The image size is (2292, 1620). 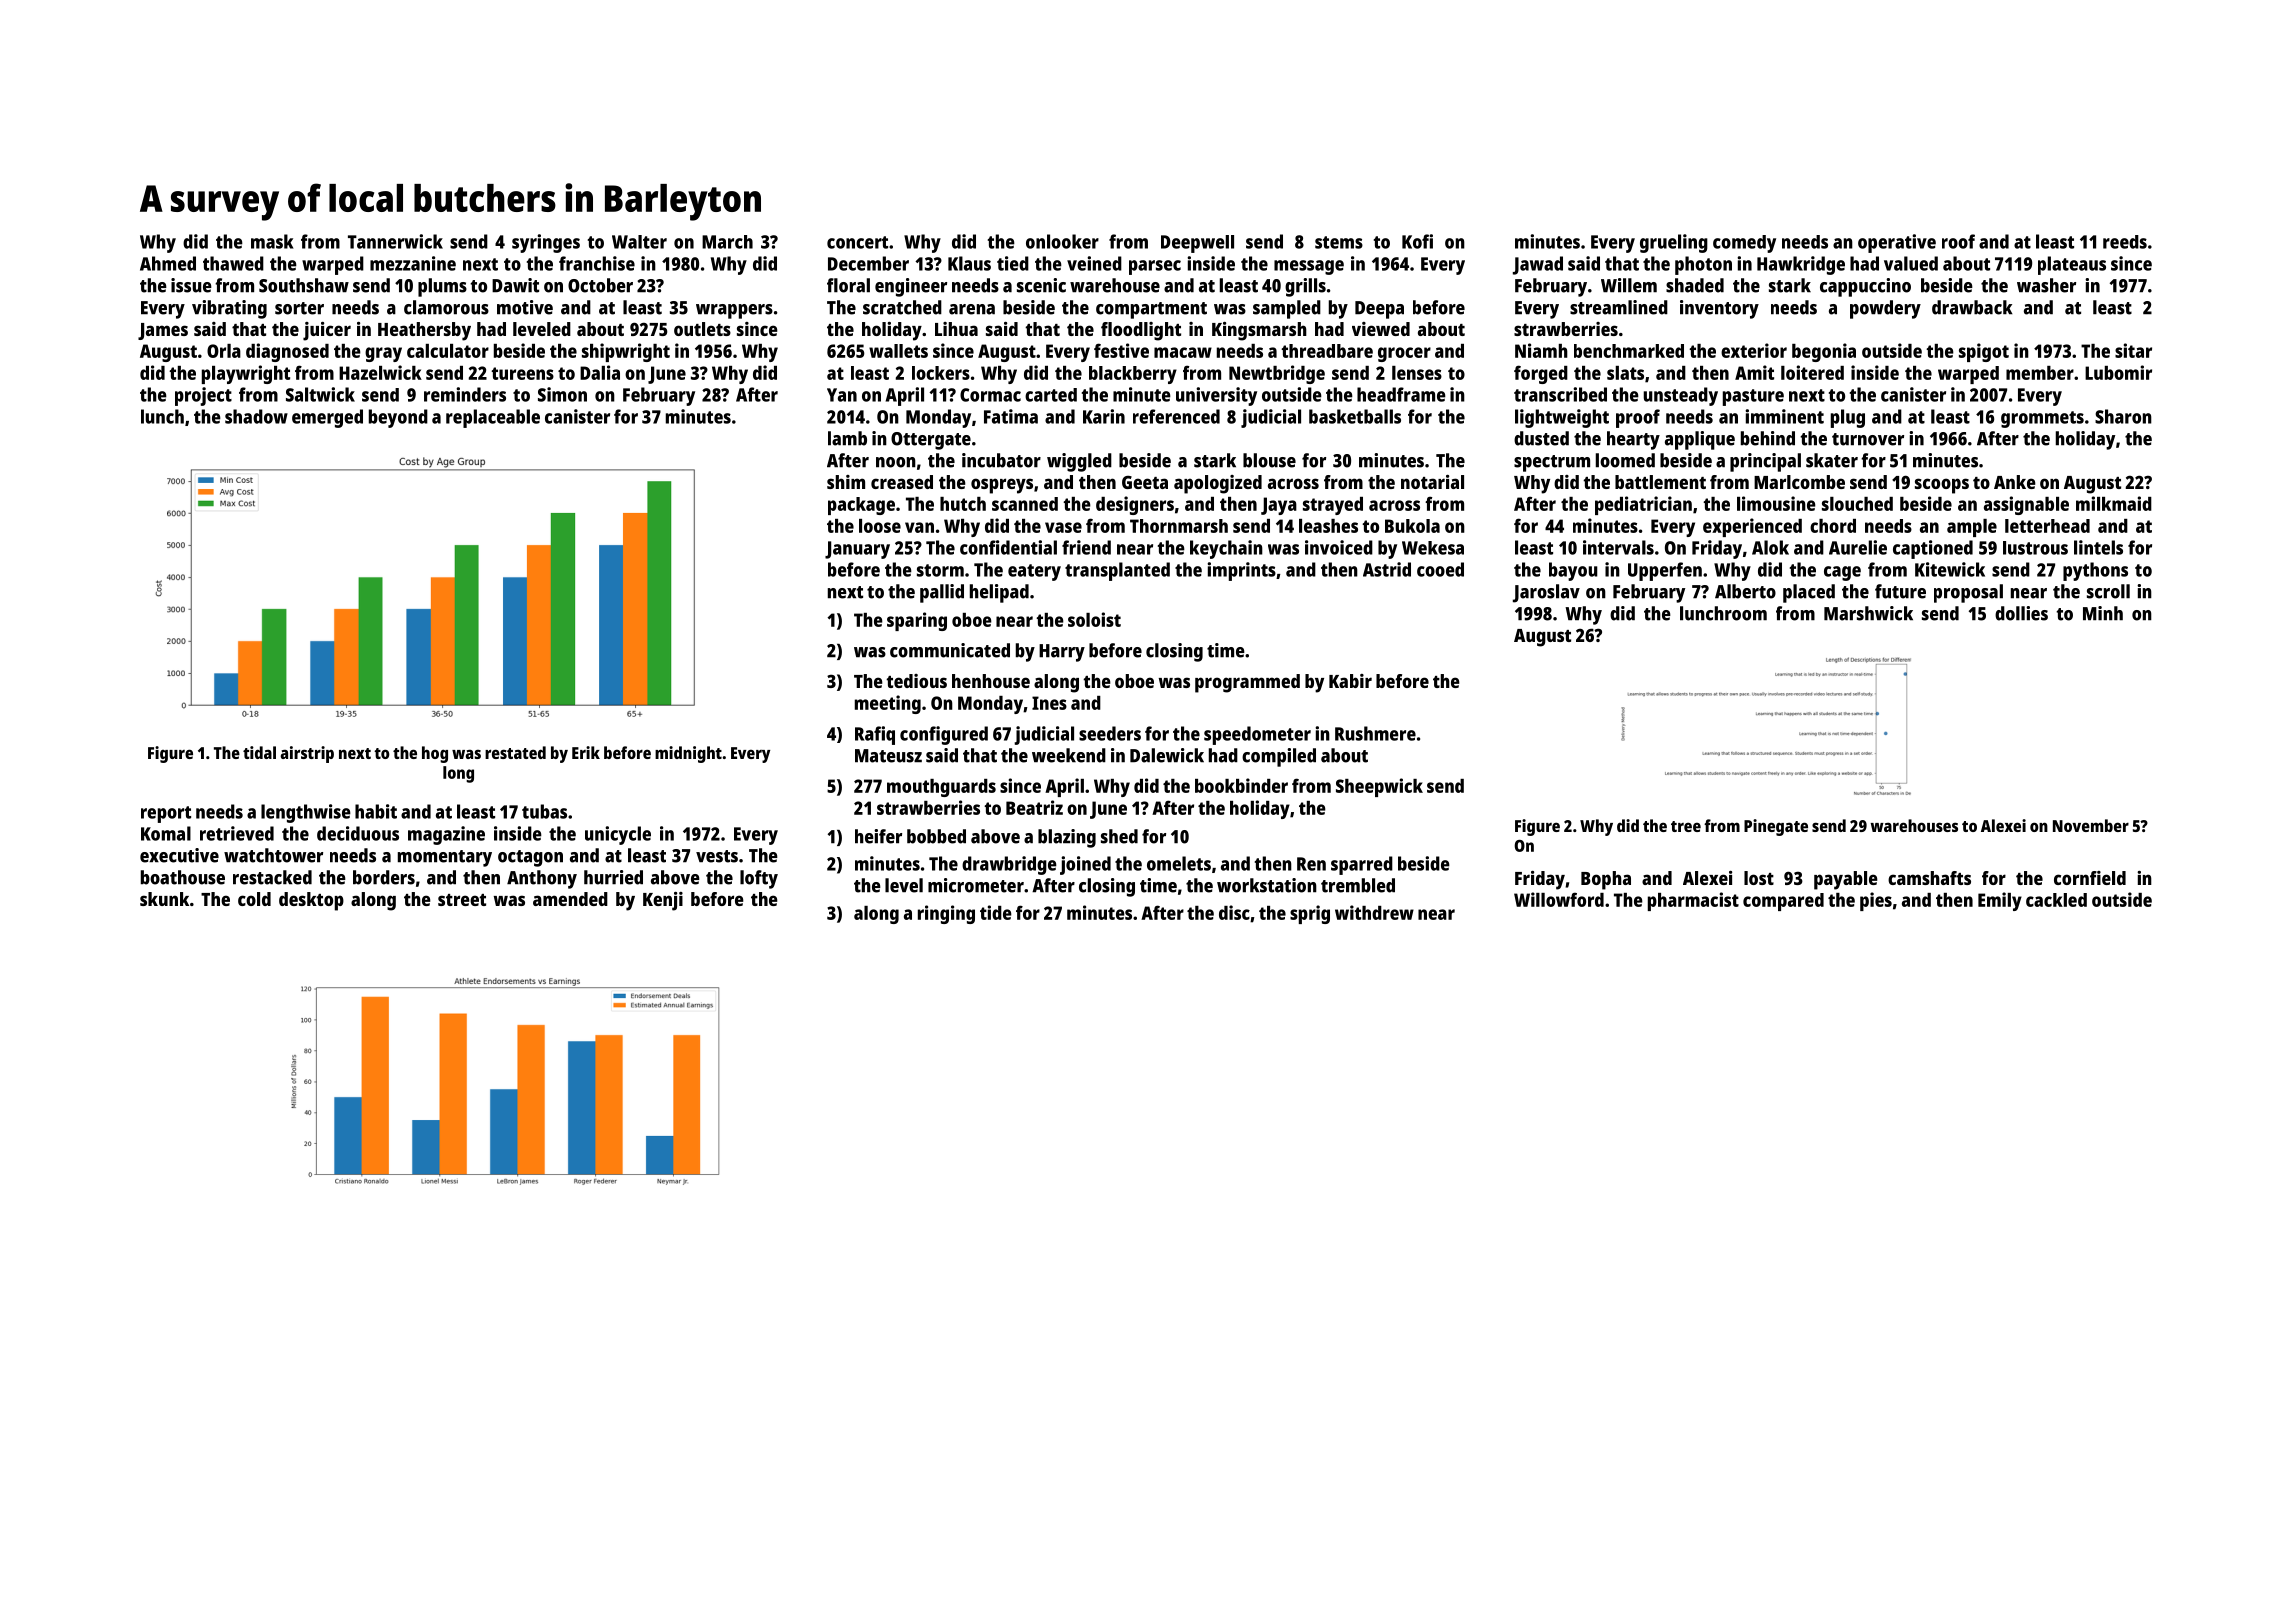 What do you see at coordinates (946, 914) in the screenshot?
I see `ringing` at bounding box center [946, 914].
